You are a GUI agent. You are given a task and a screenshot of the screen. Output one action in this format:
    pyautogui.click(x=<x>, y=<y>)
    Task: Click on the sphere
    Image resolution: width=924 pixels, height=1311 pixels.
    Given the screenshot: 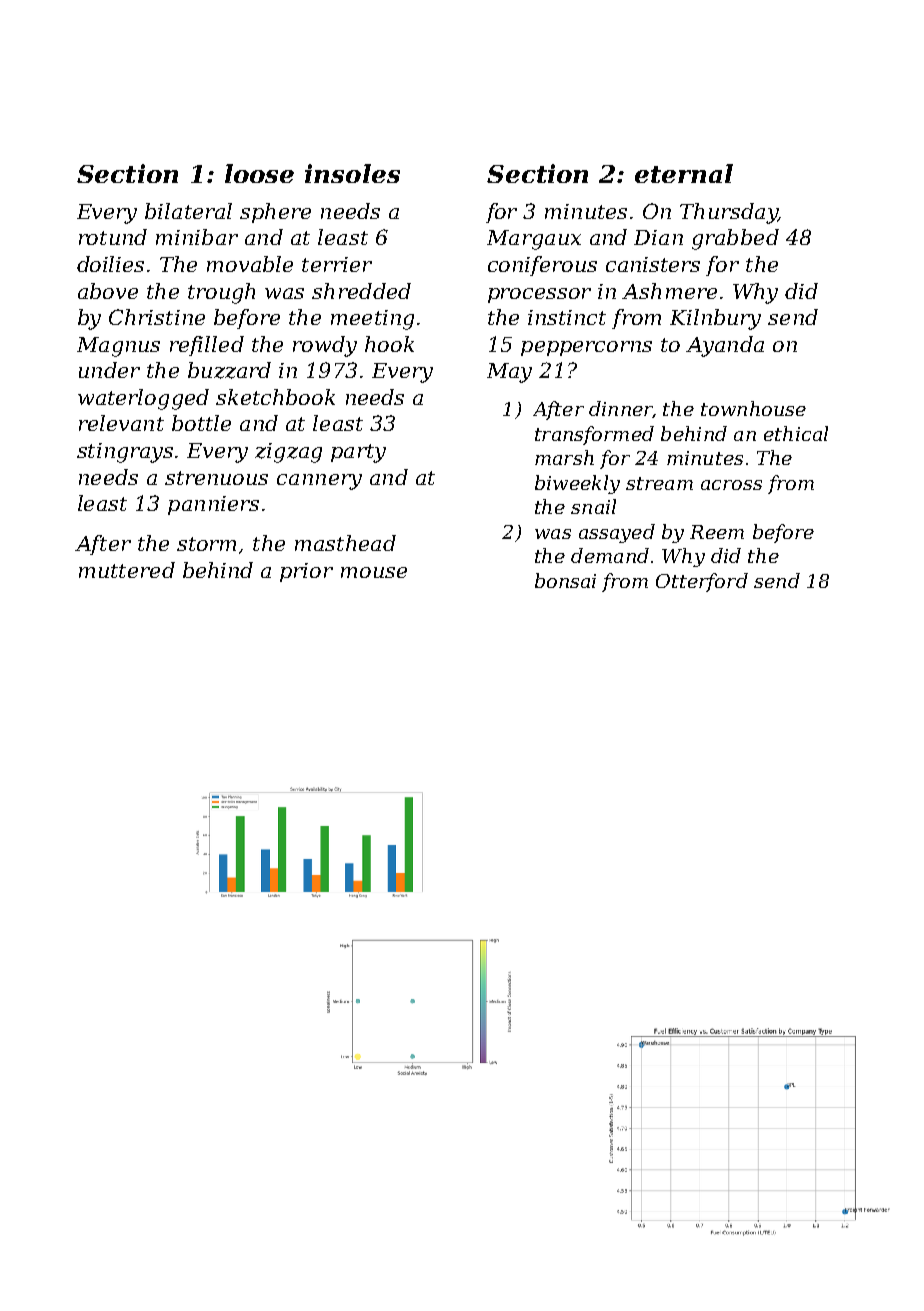 What is the action you would take?
    pyautogui.click(x=275, y=213)
